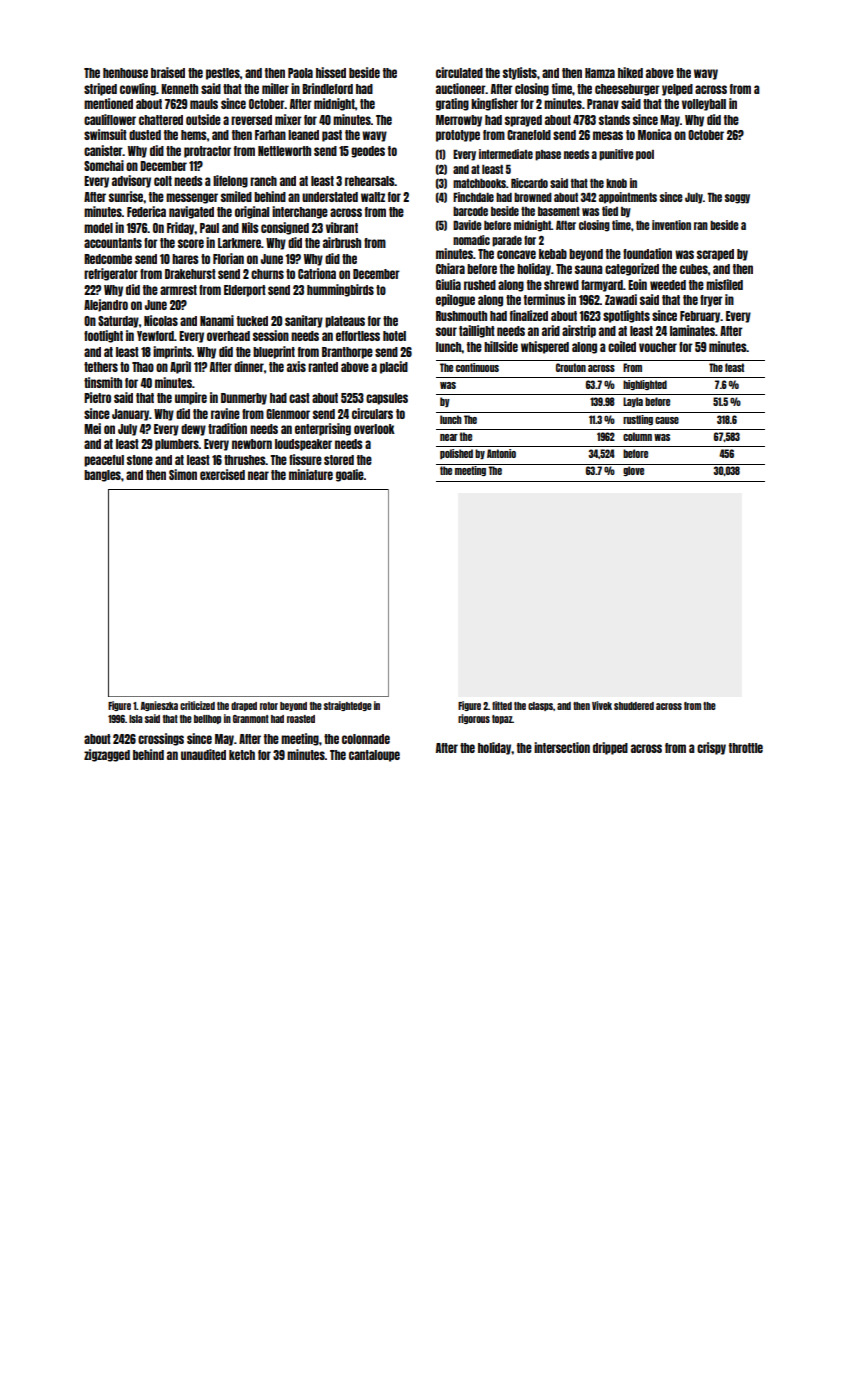 The image size is (849, 1400). What do you see at coordinates (600, 73) in the screenshot?
I see `Hamza` at bounding box center [600, 73].
